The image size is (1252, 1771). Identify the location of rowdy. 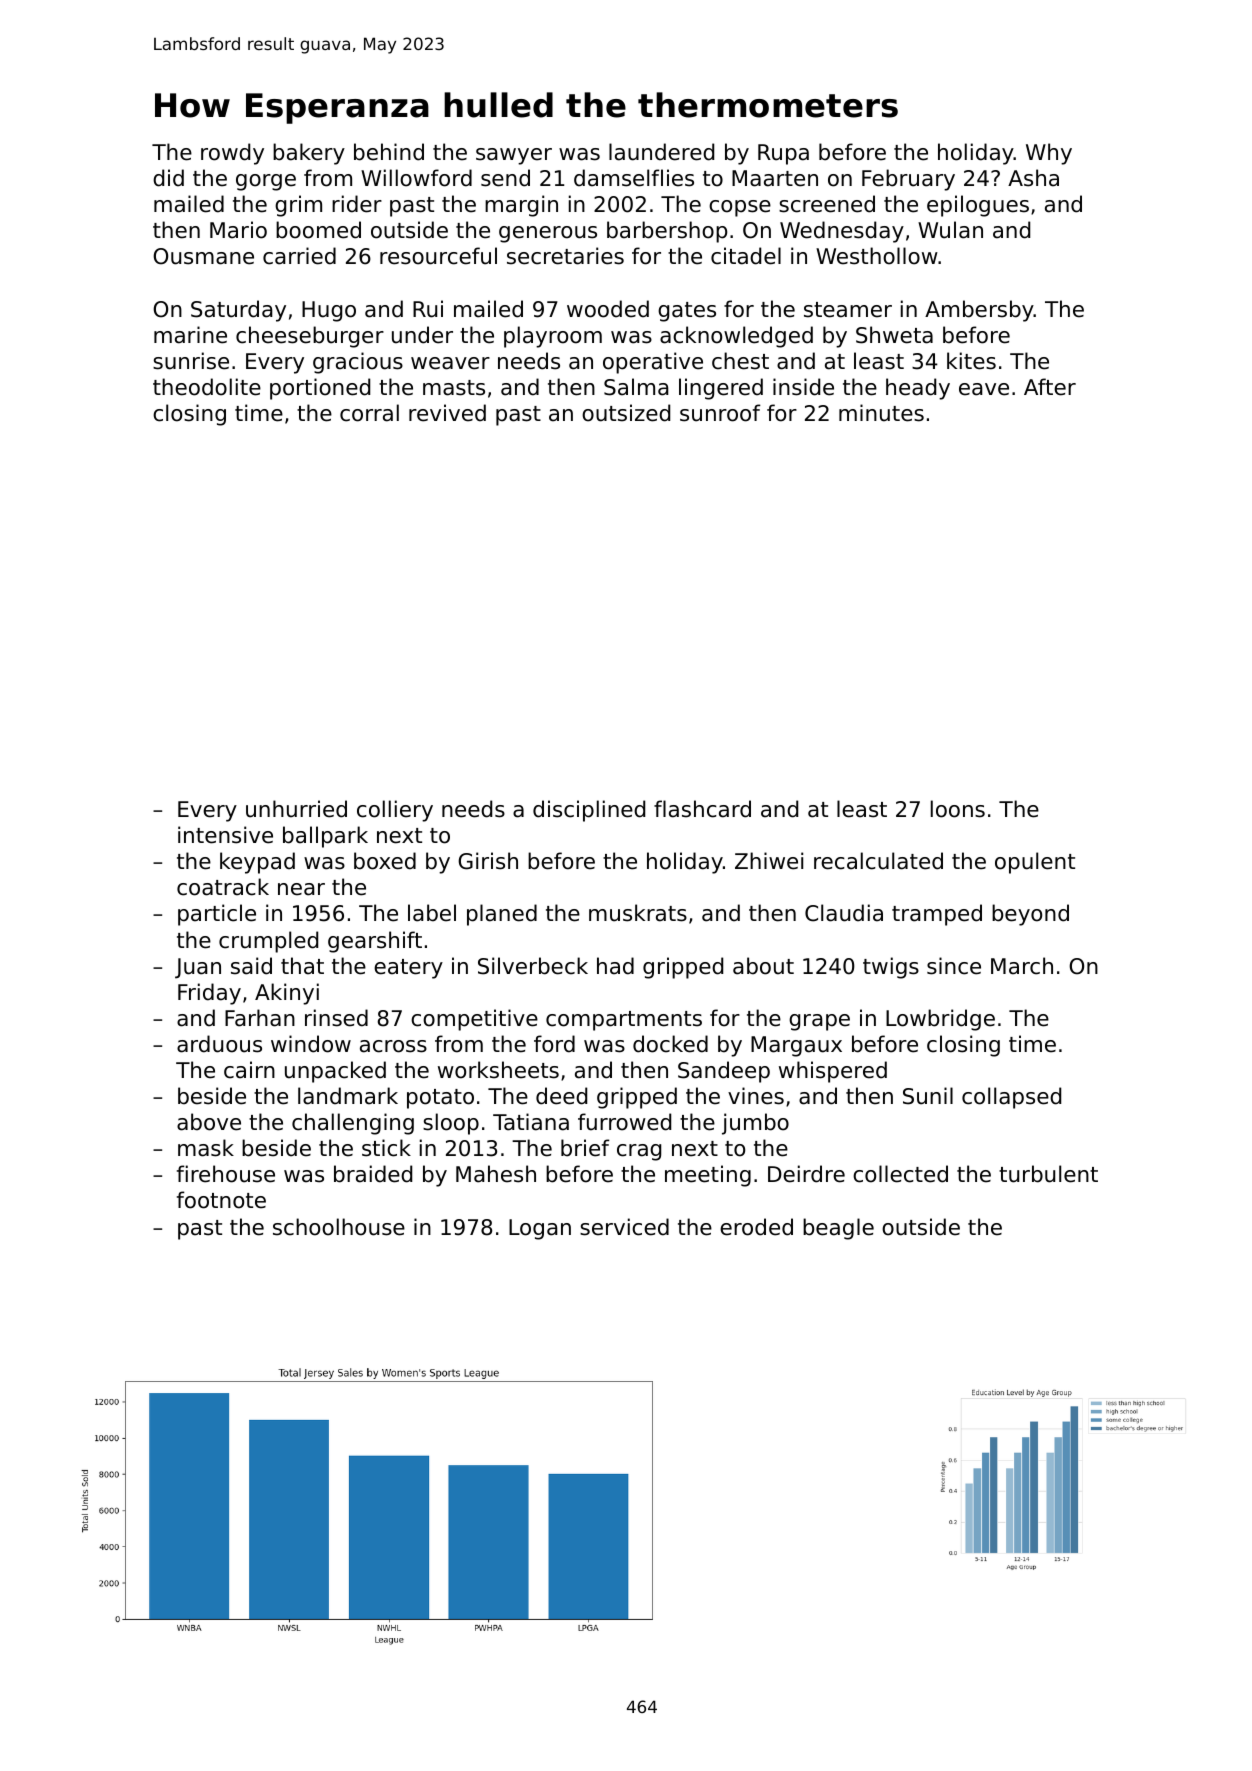
(232, 154).
